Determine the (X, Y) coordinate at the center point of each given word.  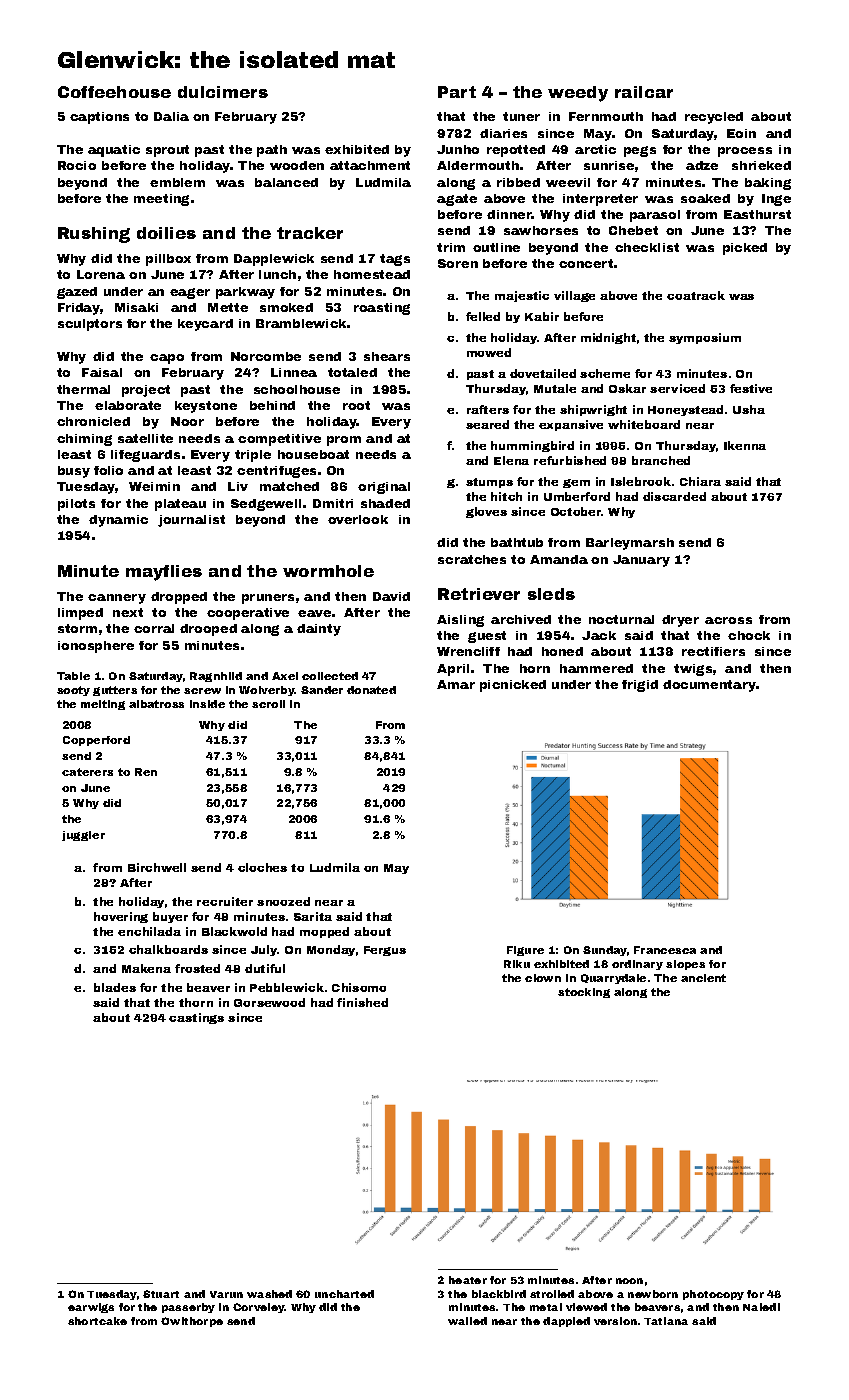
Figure (525, 951)
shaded (385, 503)
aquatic (114, 151)
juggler (83, 836)
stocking (584, 993)
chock (749, 635)
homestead (372, 274)
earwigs (91, 1308)
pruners (268, 599)
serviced (677, 388)
